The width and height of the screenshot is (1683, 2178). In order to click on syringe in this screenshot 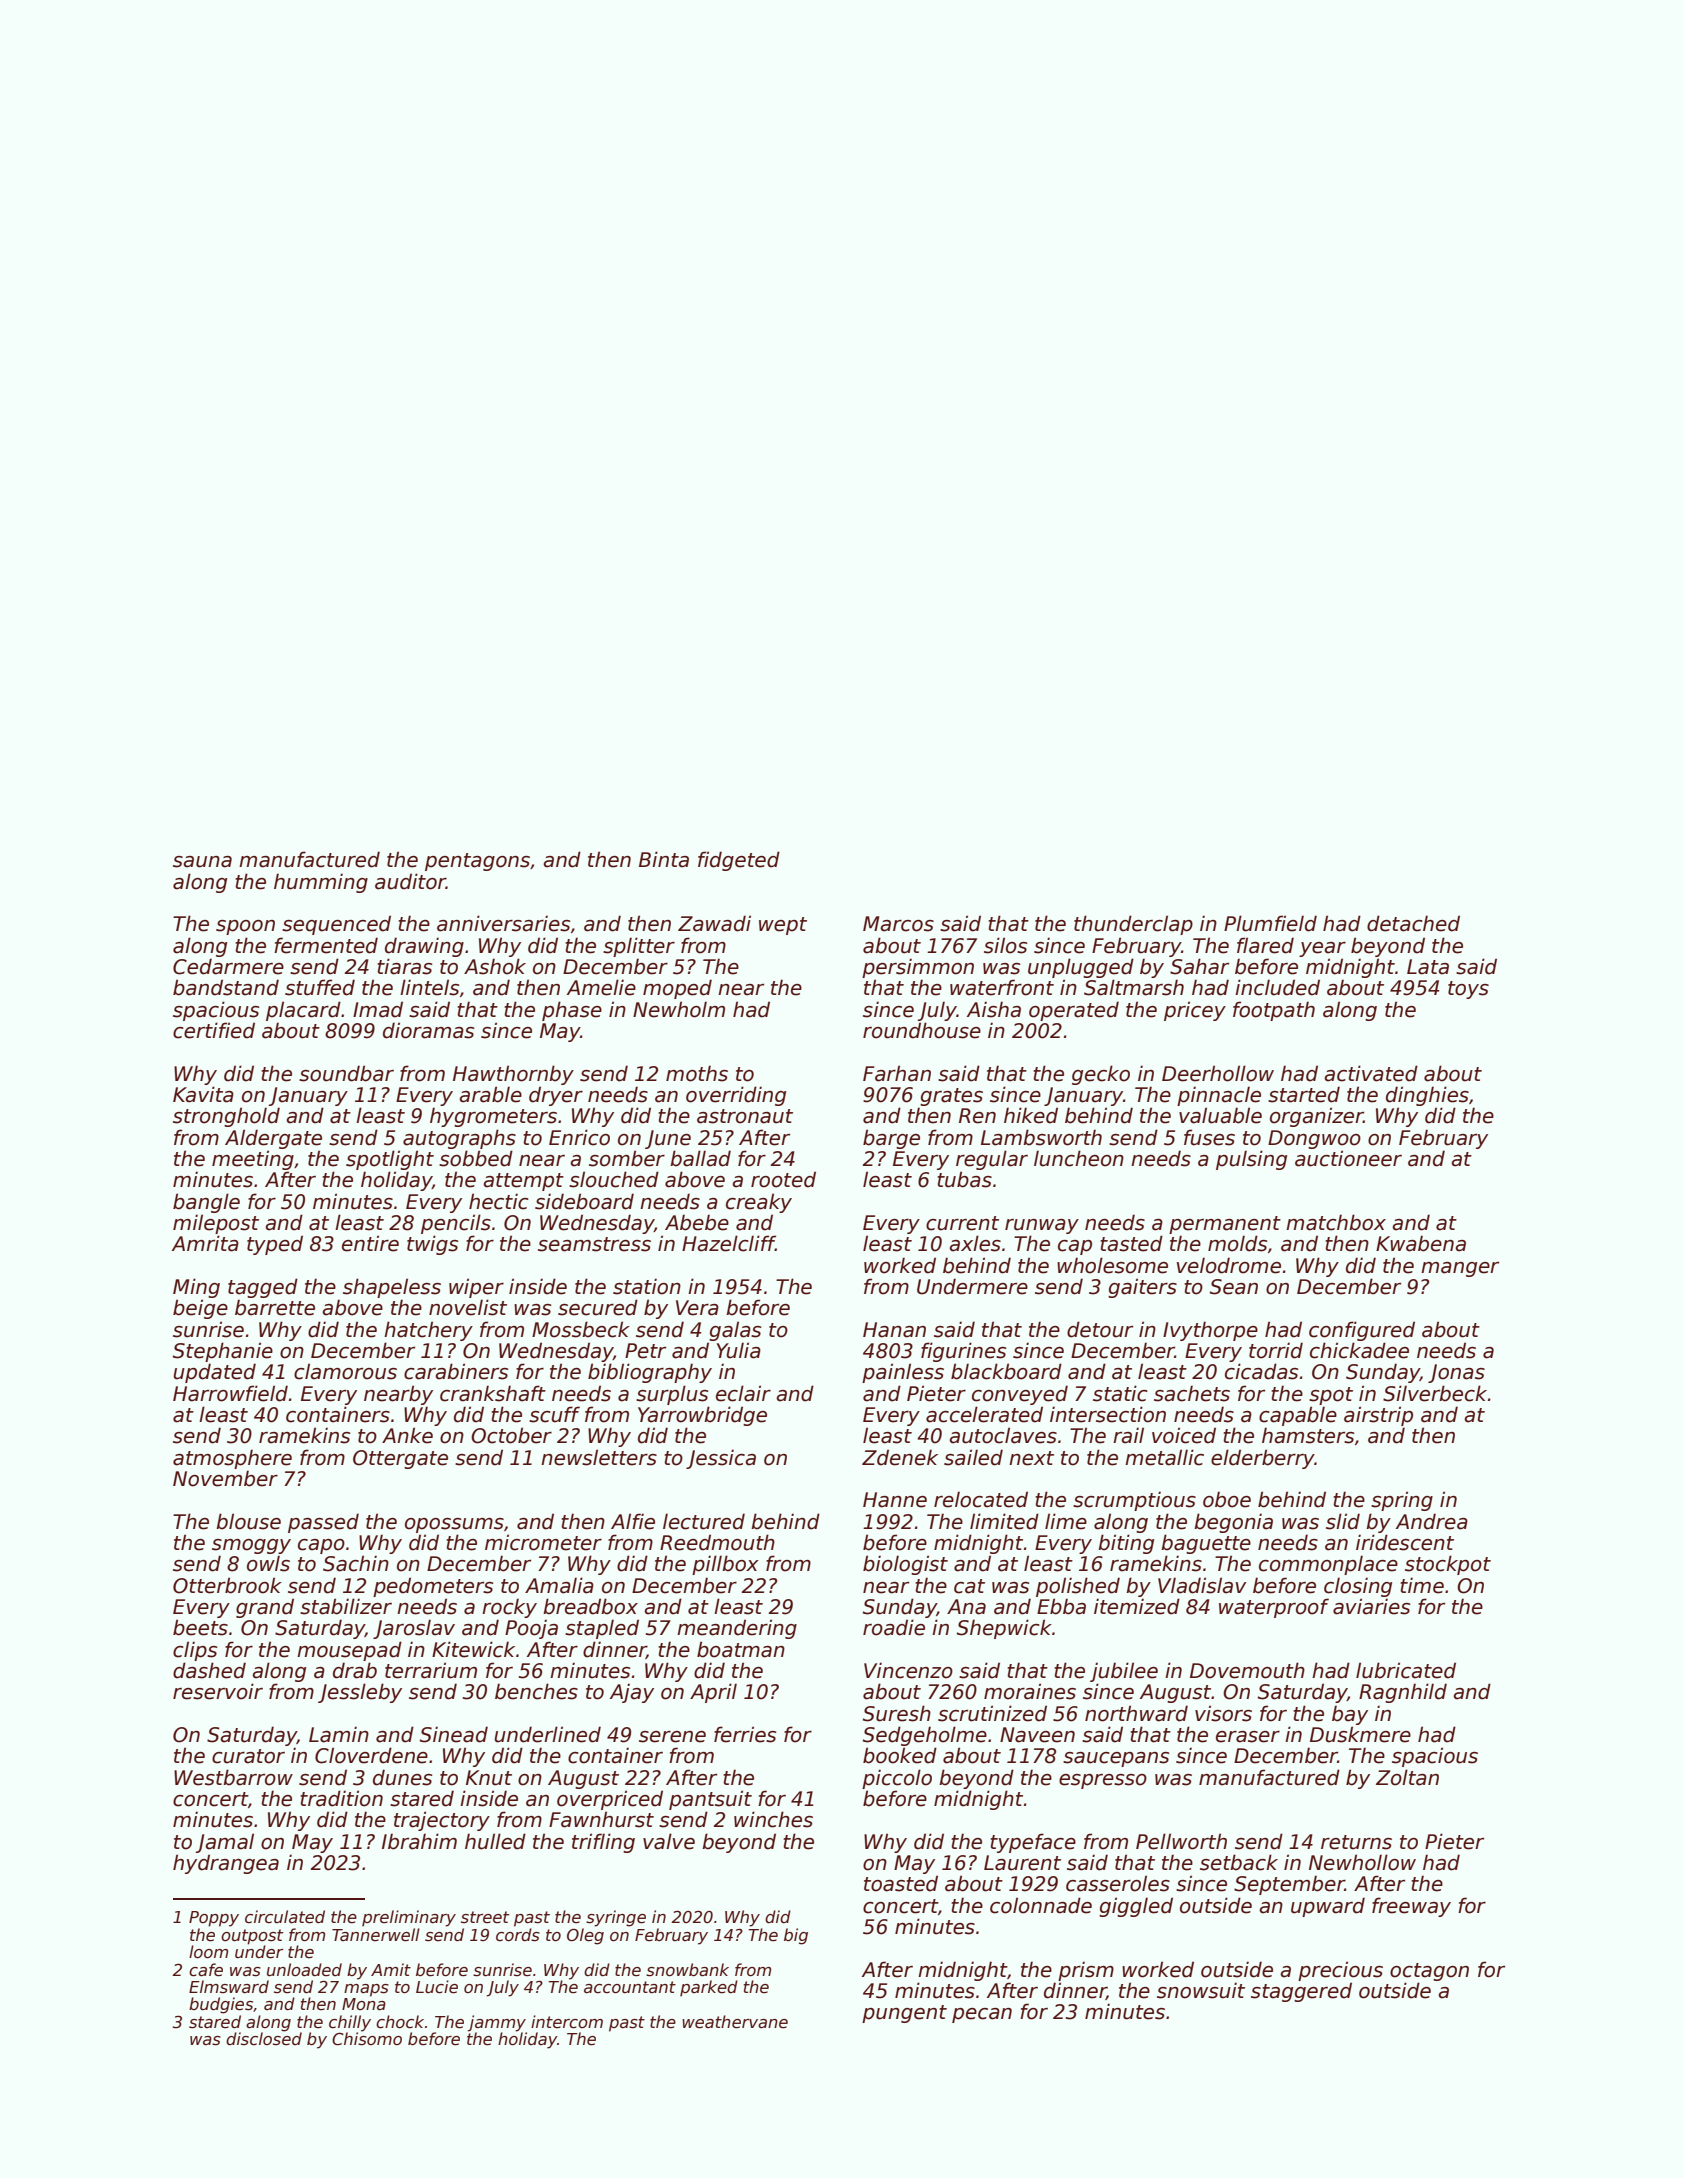, I will do `click(616, 1918)`.
